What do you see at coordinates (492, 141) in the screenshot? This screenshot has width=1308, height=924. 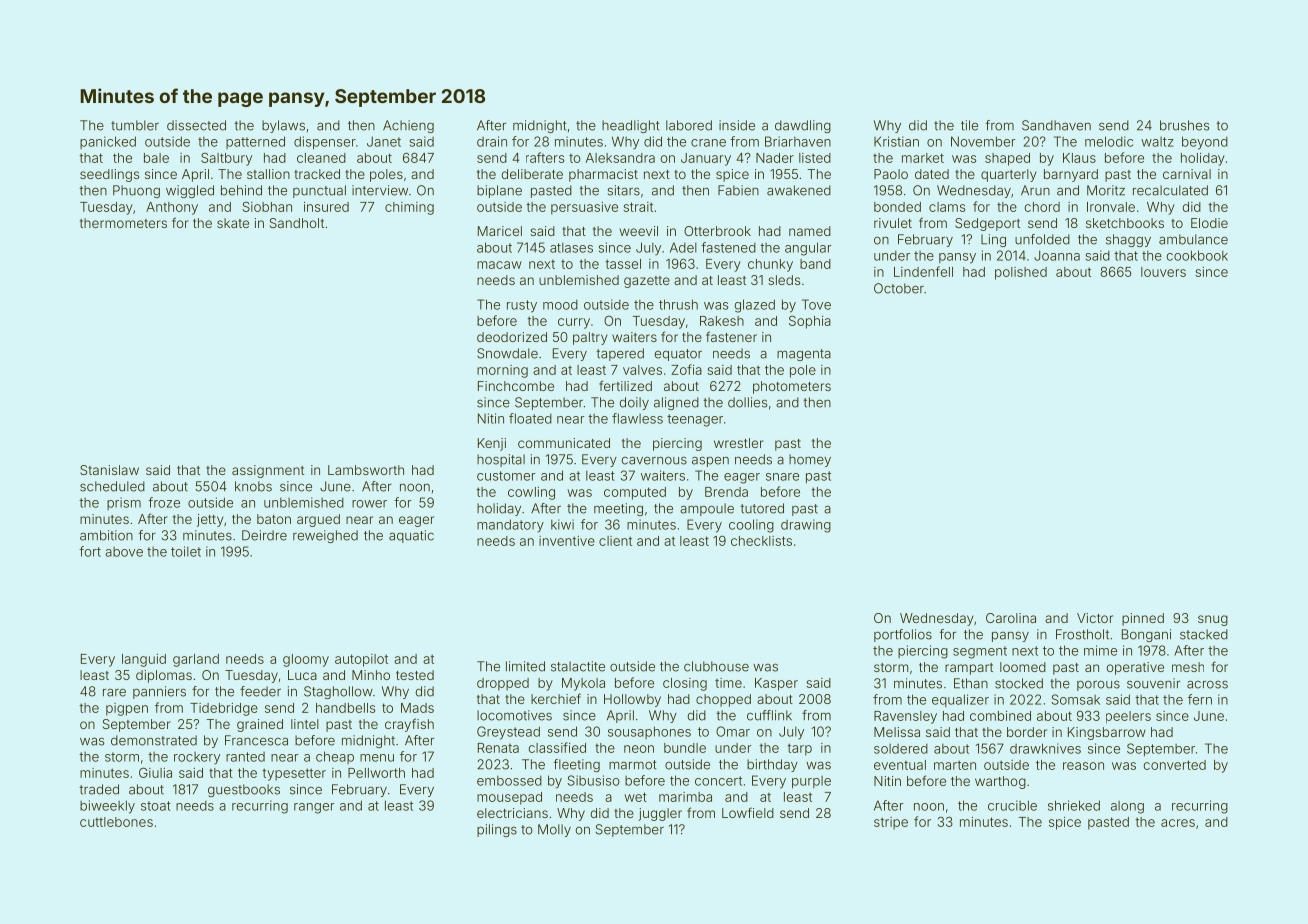 I see `drain` at bounding box center [492, 141].
